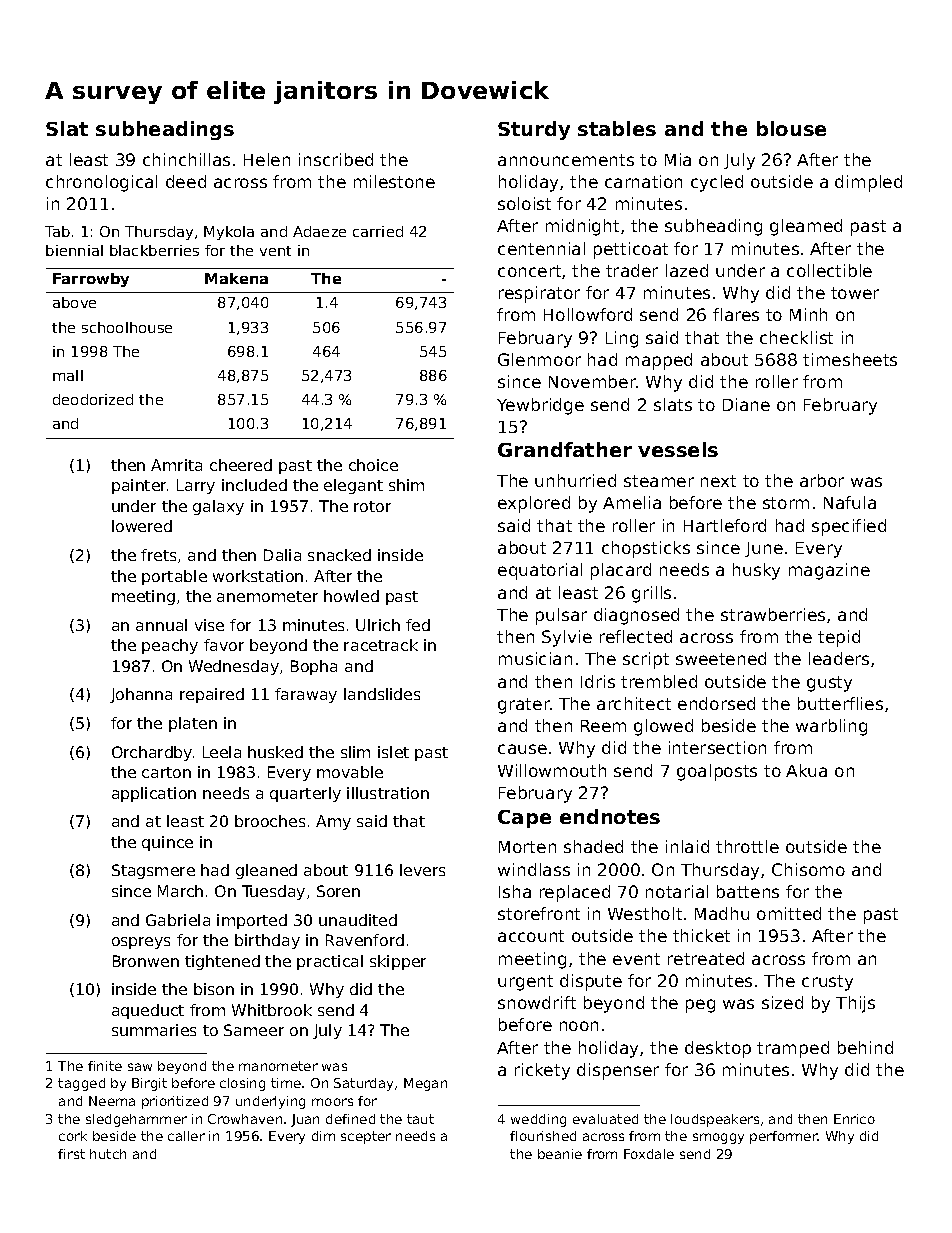  What do you see at coordinates (721, 658) in the image?
I see `sweetened` at bounding box center [721, 658].
